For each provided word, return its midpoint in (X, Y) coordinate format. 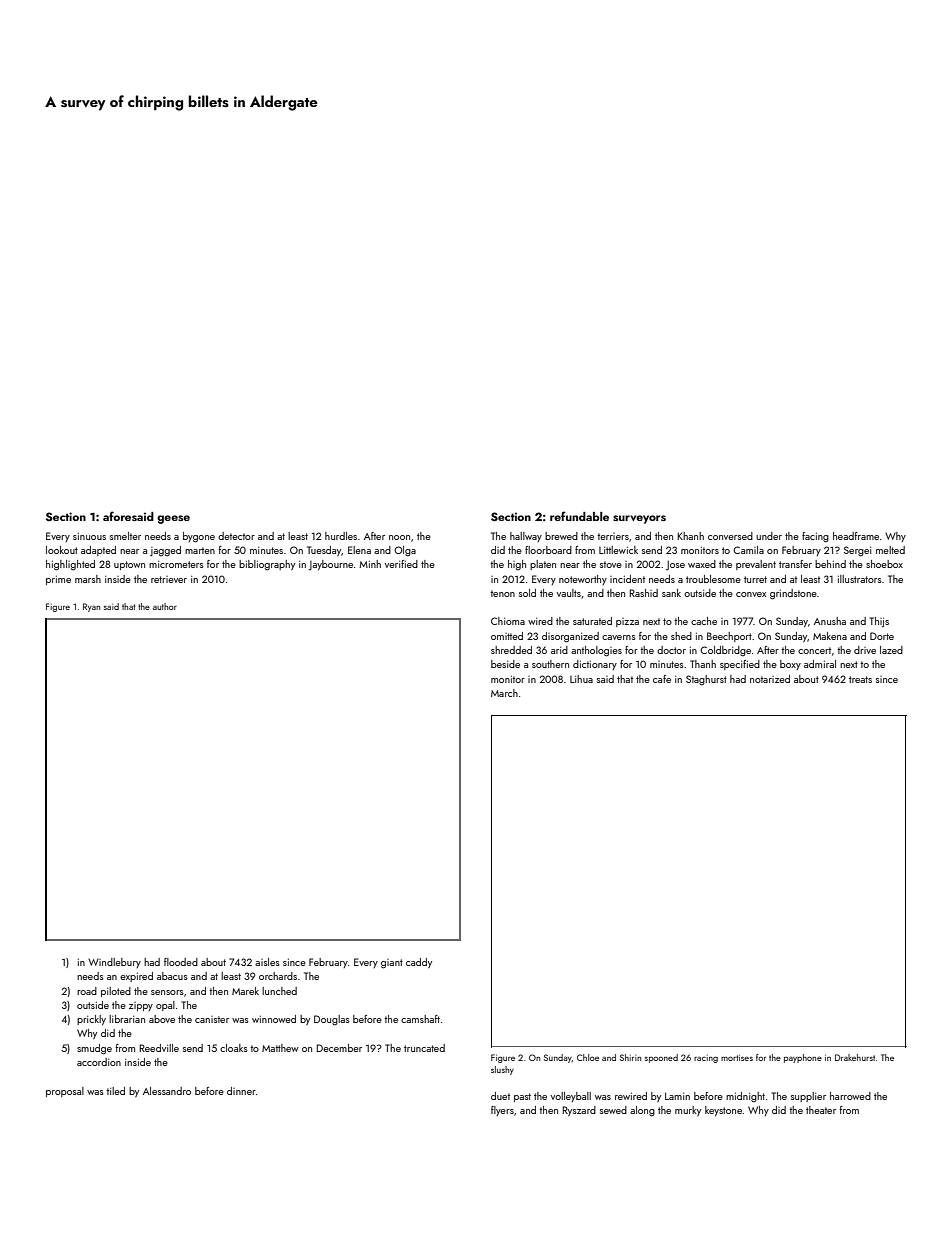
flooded (181, 962)
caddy (419, 963)
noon (399, 537)
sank (671, 593)
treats (860, 679)
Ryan (91, 607)
